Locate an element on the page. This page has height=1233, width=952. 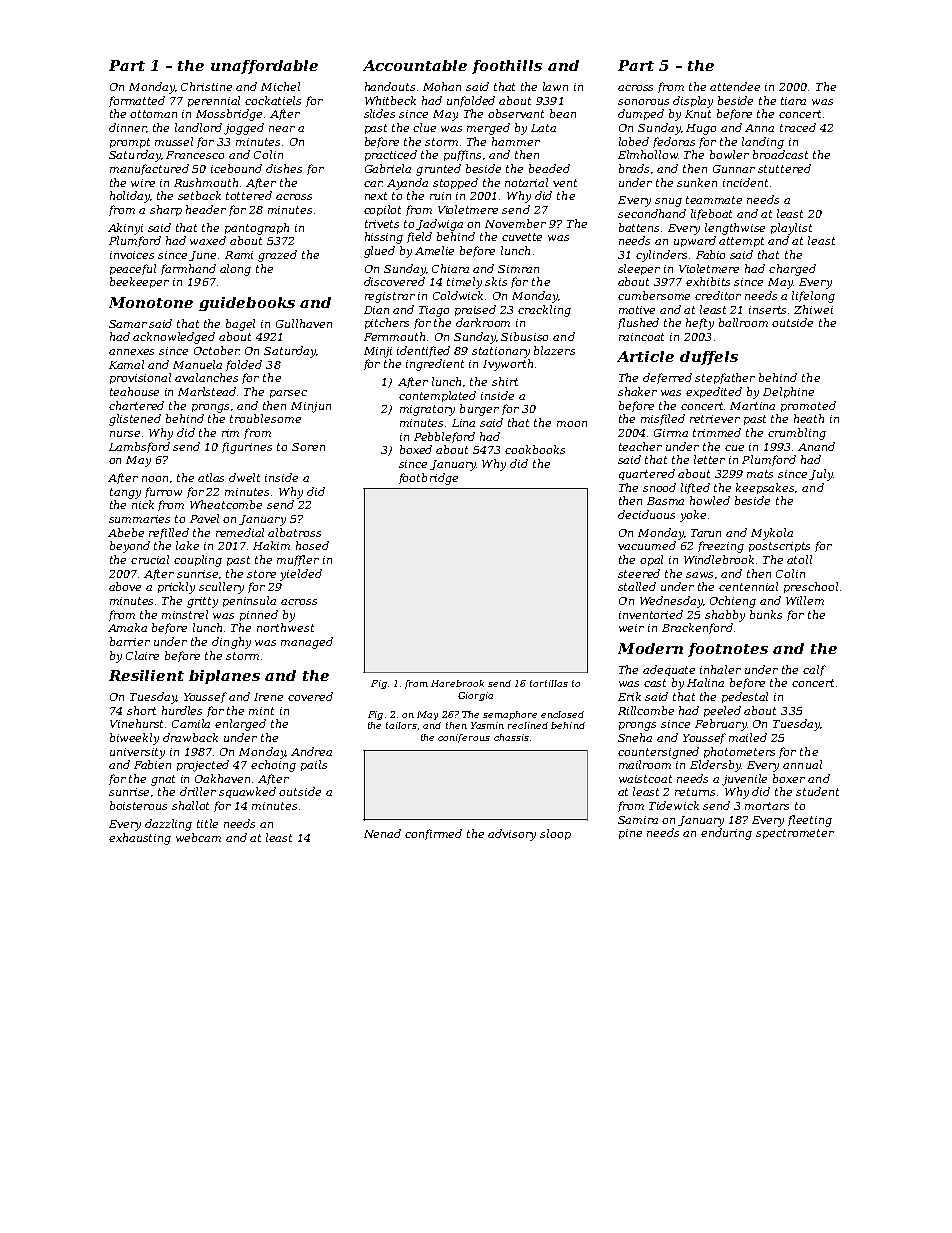
cookbooks is located at coordinates (535, 449).
